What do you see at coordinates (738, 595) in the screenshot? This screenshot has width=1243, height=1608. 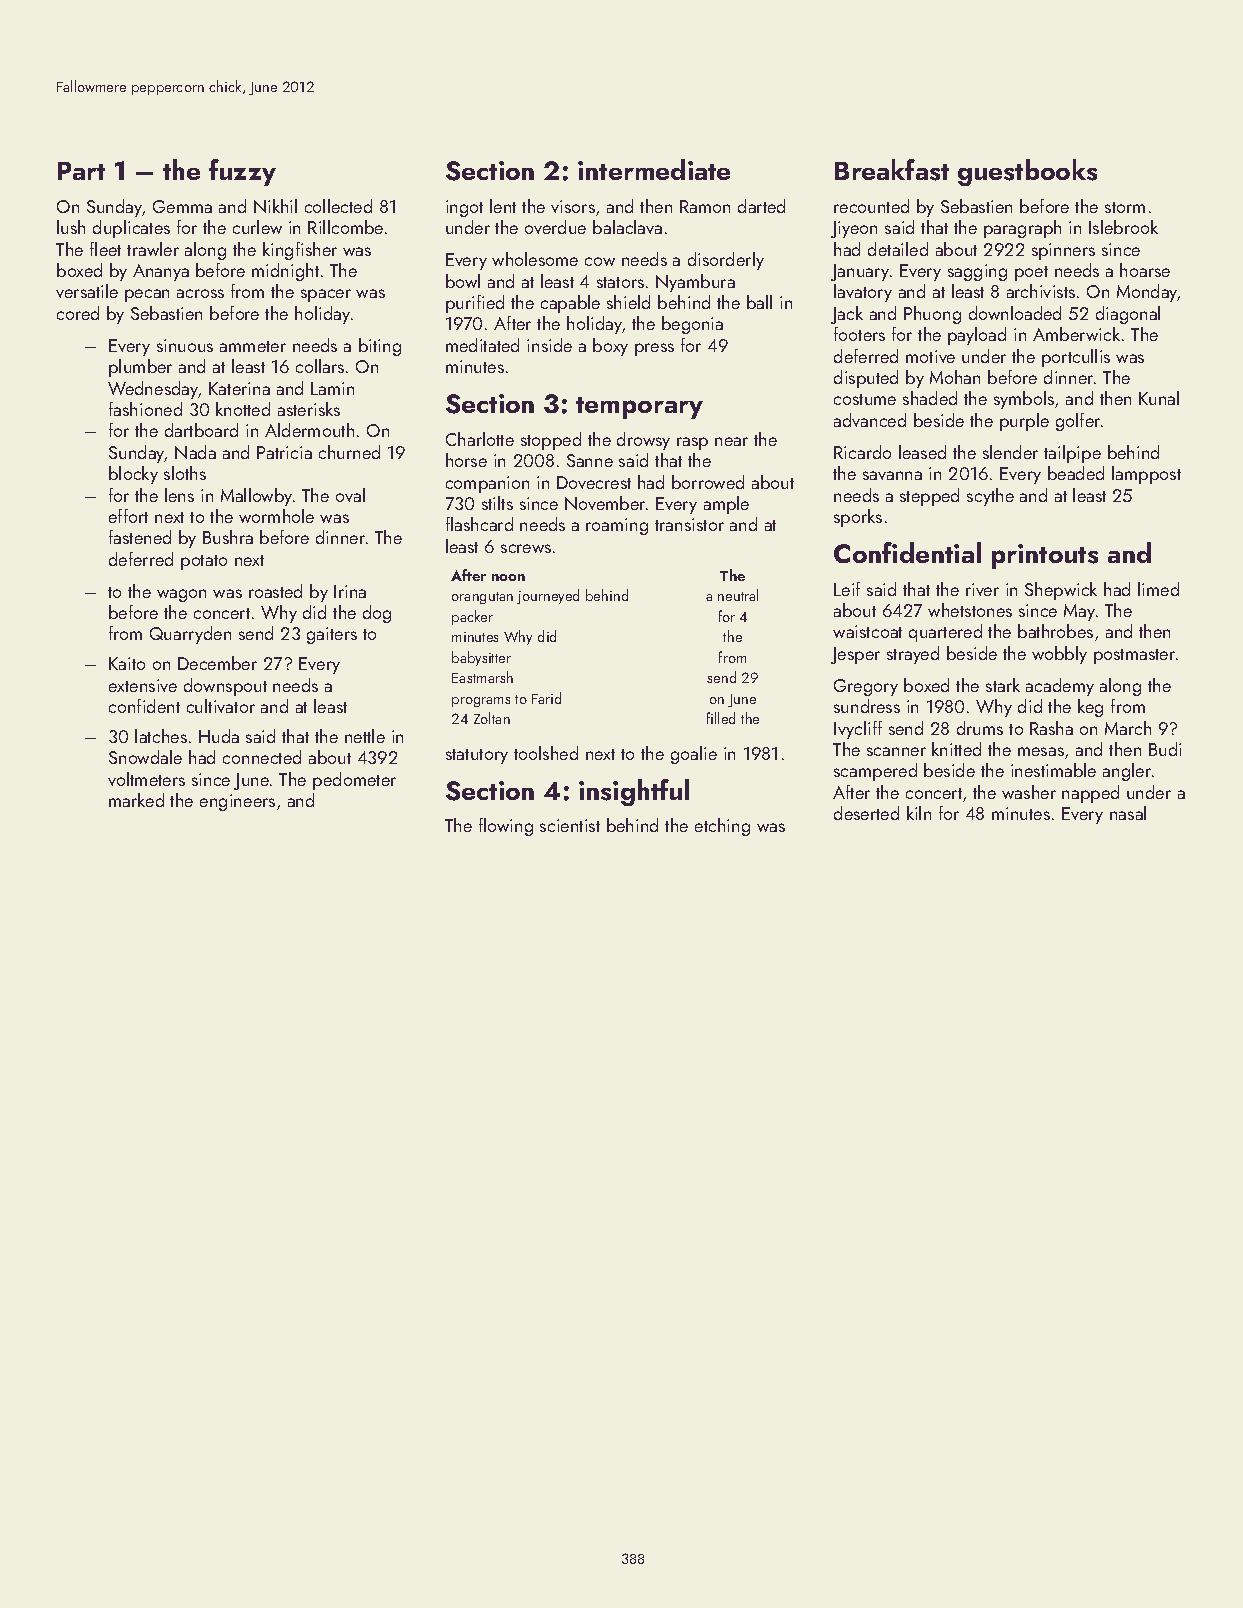 I see `neutral` at bounding box center [738, 595].
